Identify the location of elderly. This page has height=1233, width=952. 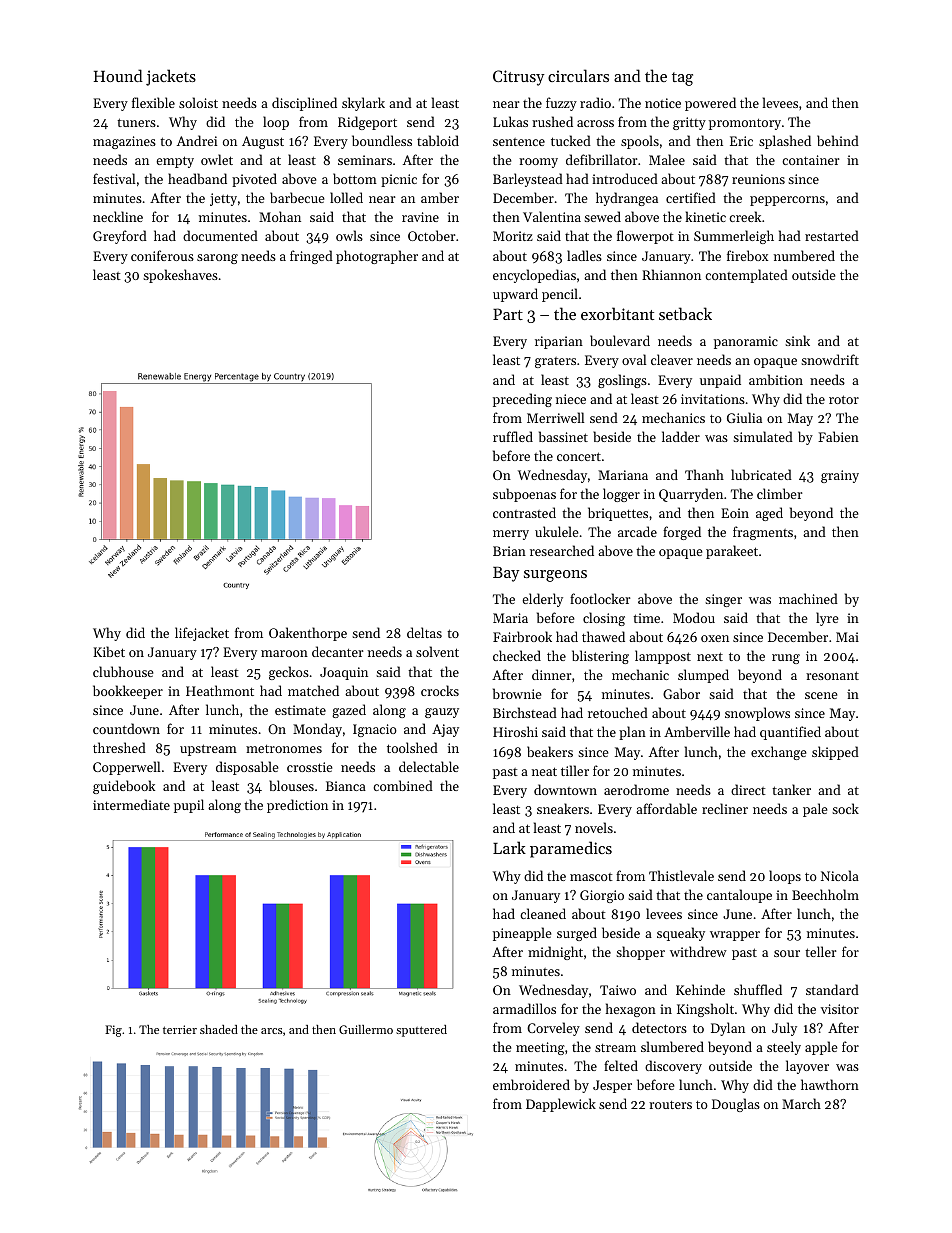
(542, 600).
